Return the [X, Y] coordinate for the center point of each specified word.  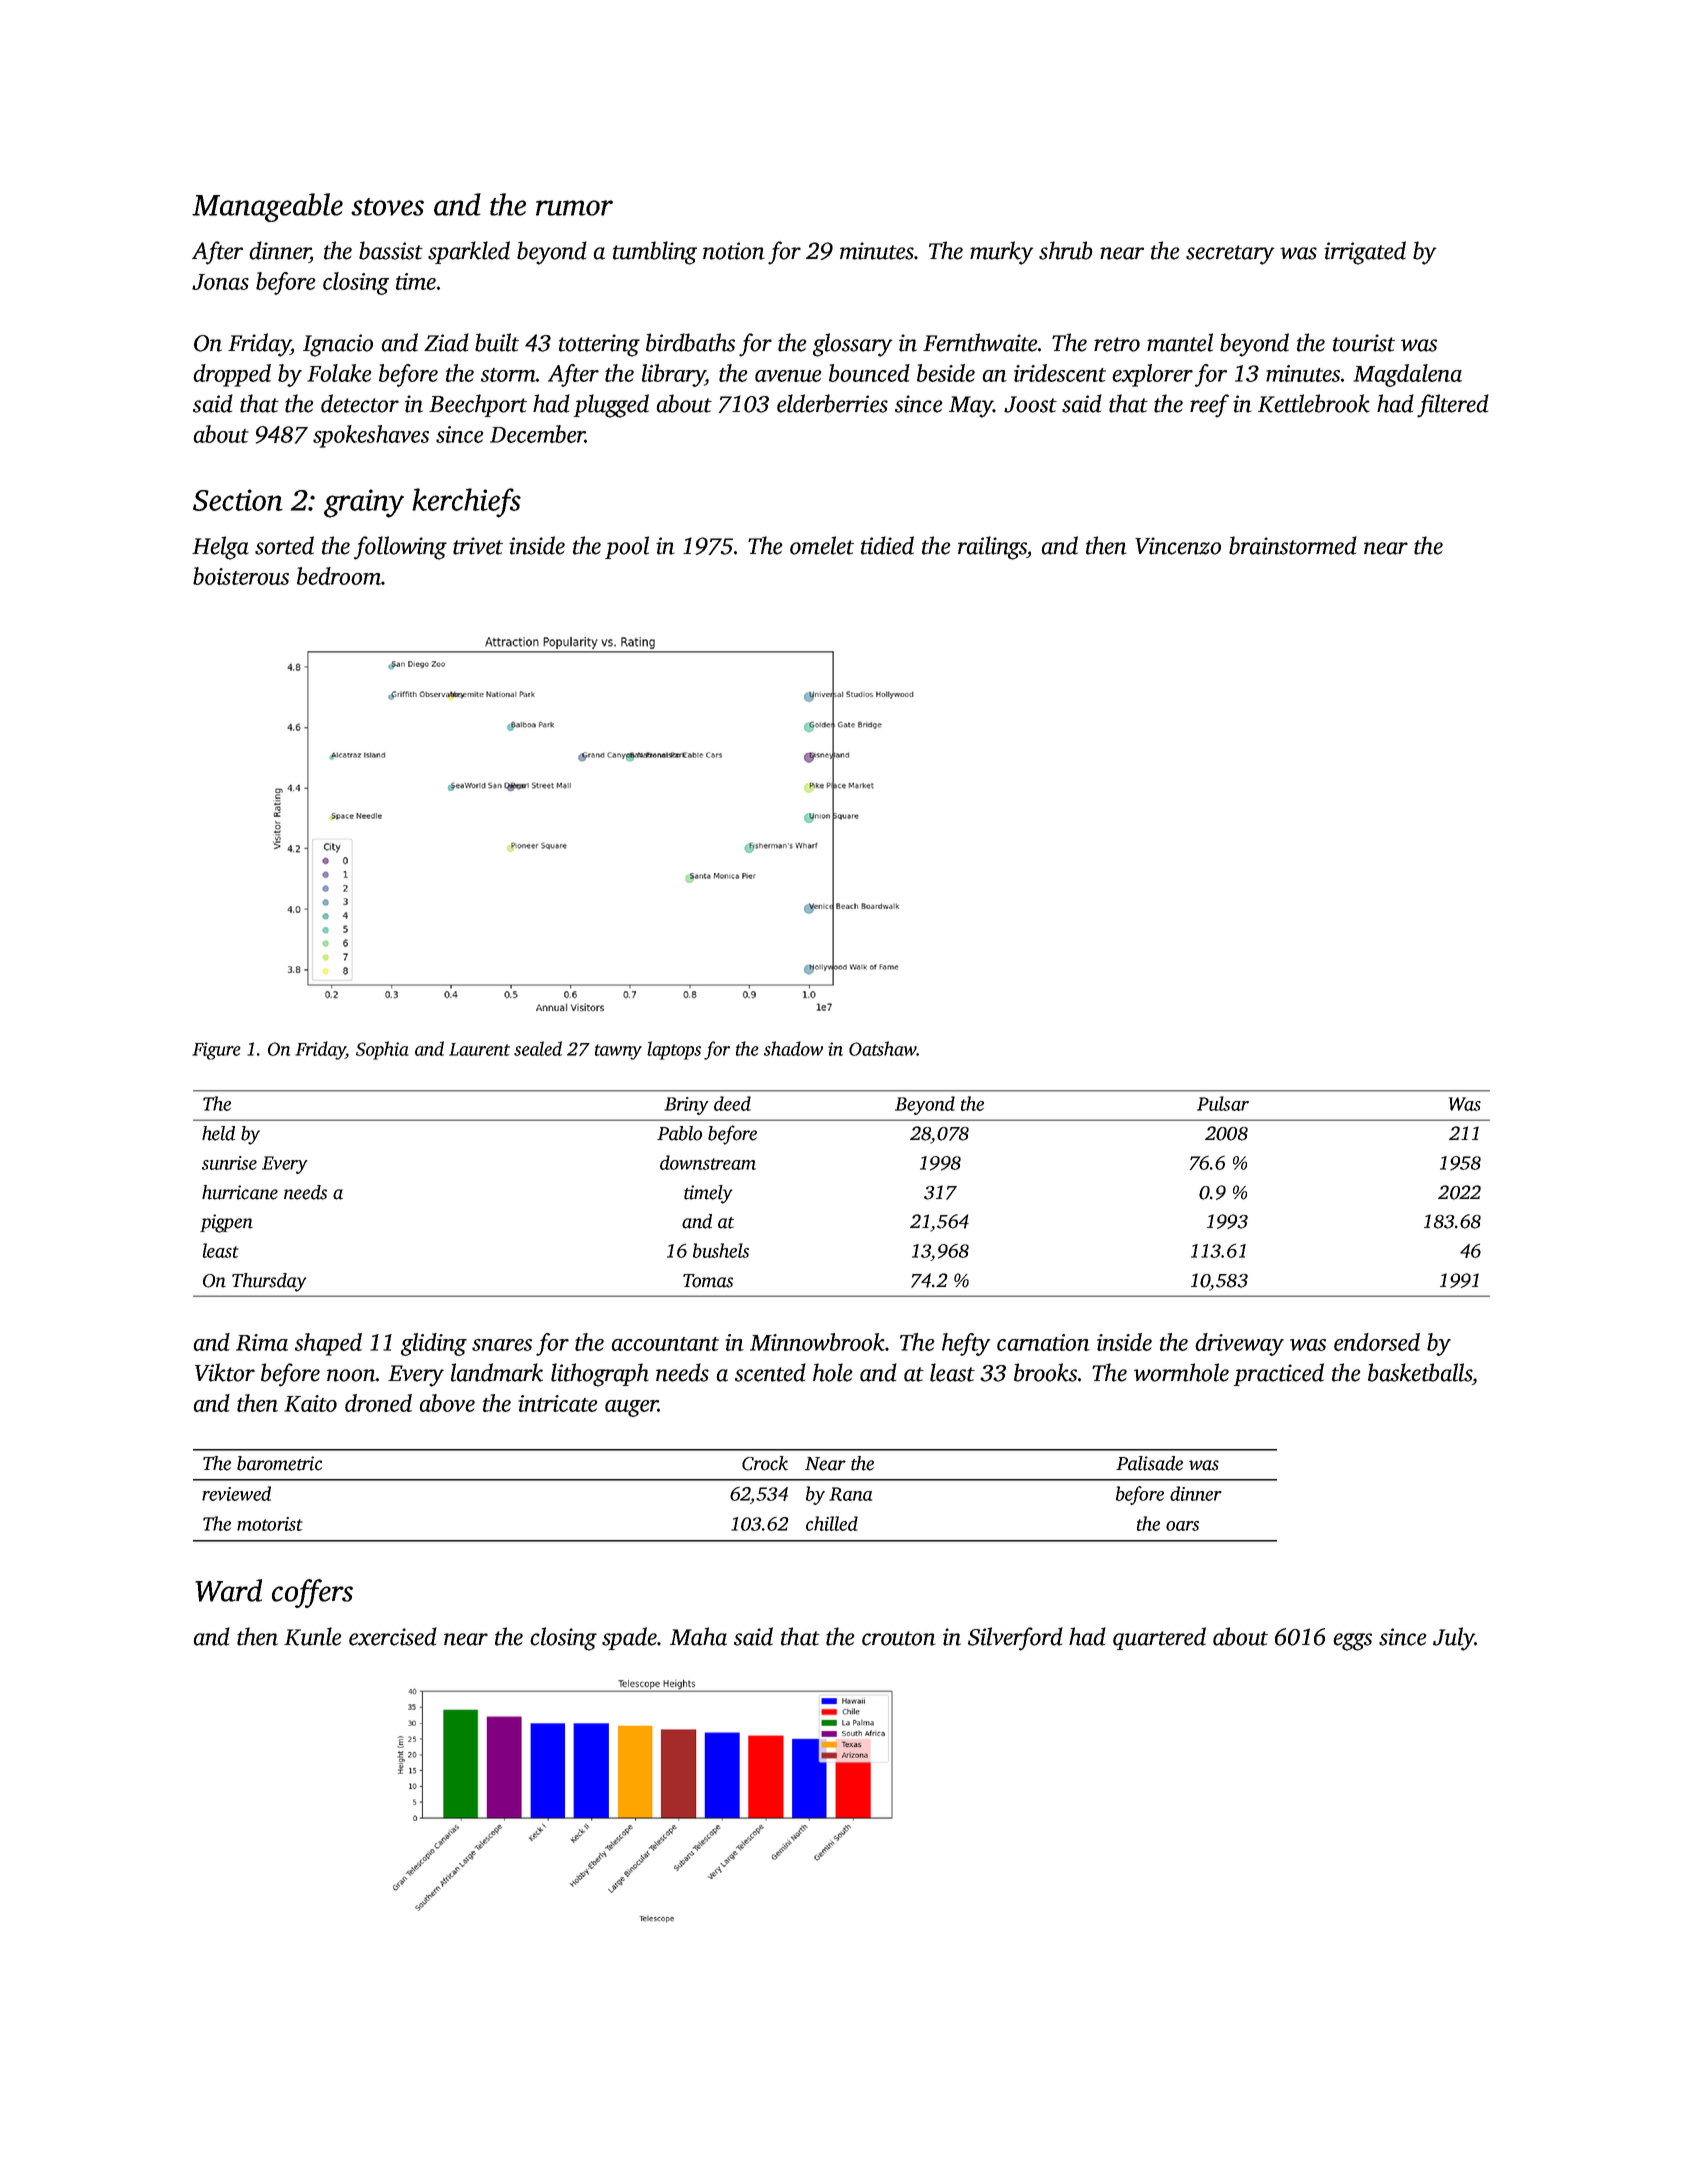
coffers [312, 1593]
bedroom [339, 576]
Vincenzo [1178, 546]
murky [1001, 253]
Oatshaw [883, 1048]
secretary [1230, 255]
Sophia [382, 1050]
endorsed [1377, 1342]
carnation [1043, 1342]
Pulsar [1223, 1103]
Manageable [267, 207]
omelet [822, 545]
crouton [899, 1638]
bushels [721, 1250]
